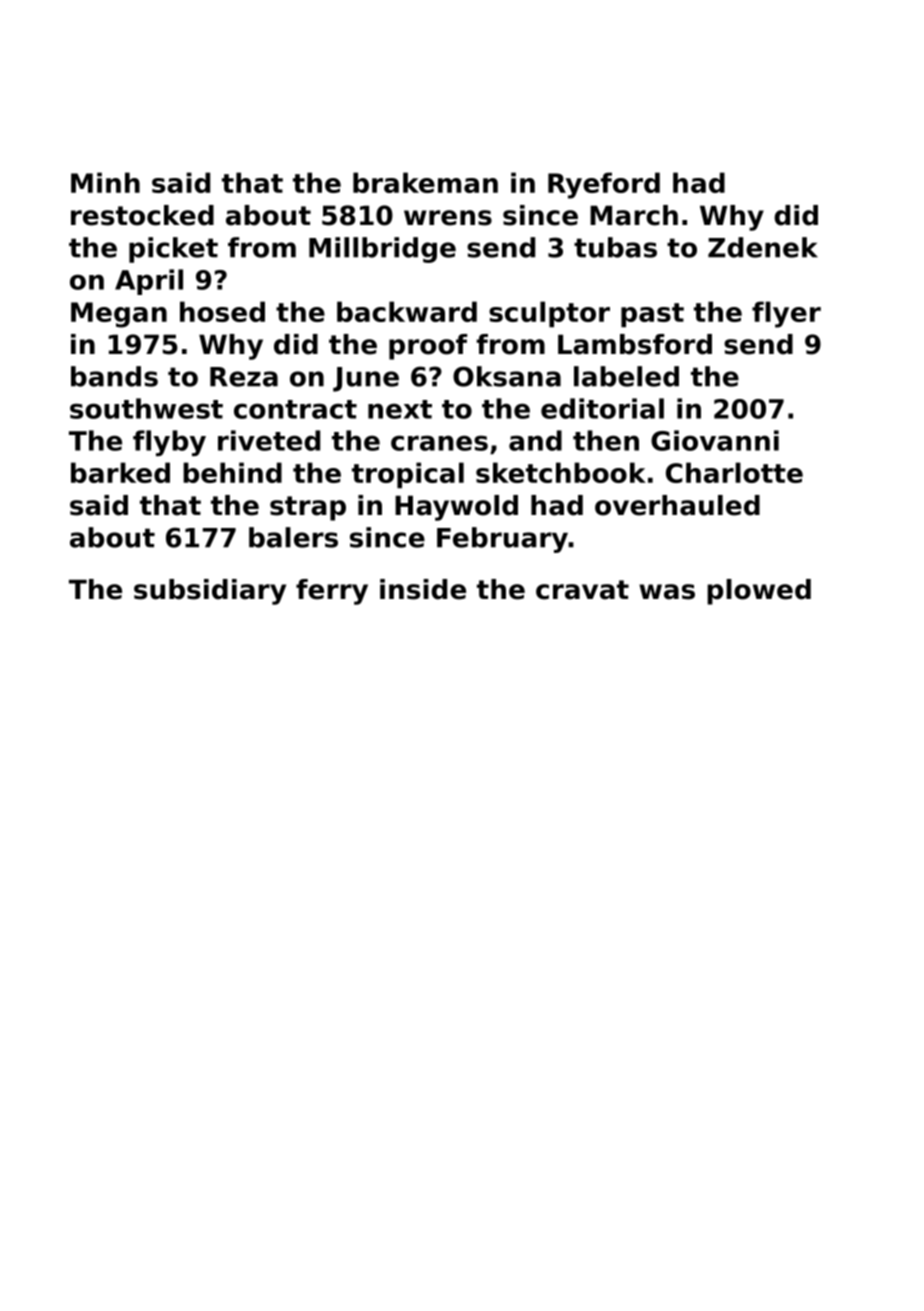  What do you see at coordinates (759, 592) in the page?
I see `plowed` at bounding box center [759, 592].
